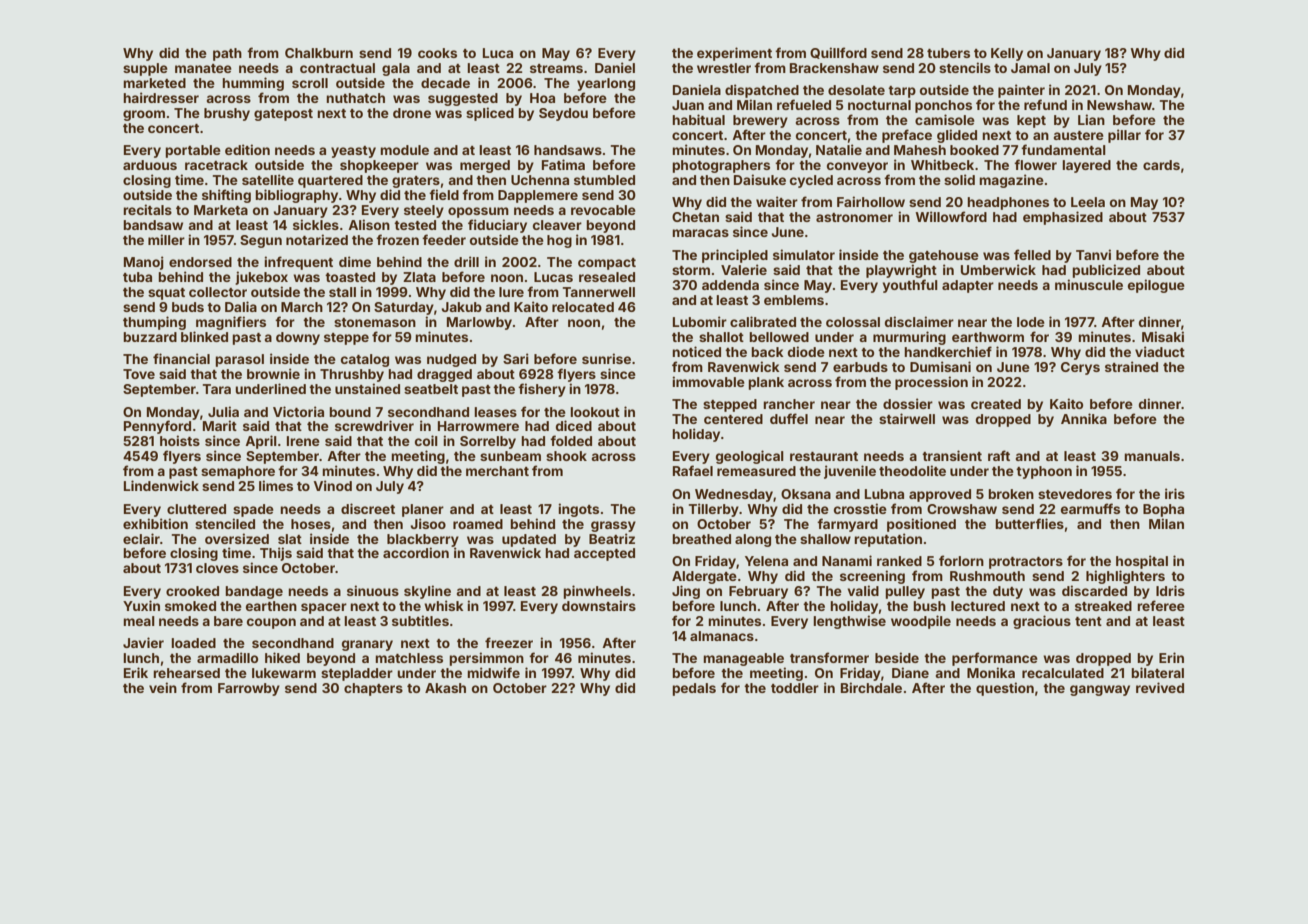 The image size is (1308, 924). Describe the element at coordinates (1090, 508) in the screenshot. I see `earmuffs` at that location.
